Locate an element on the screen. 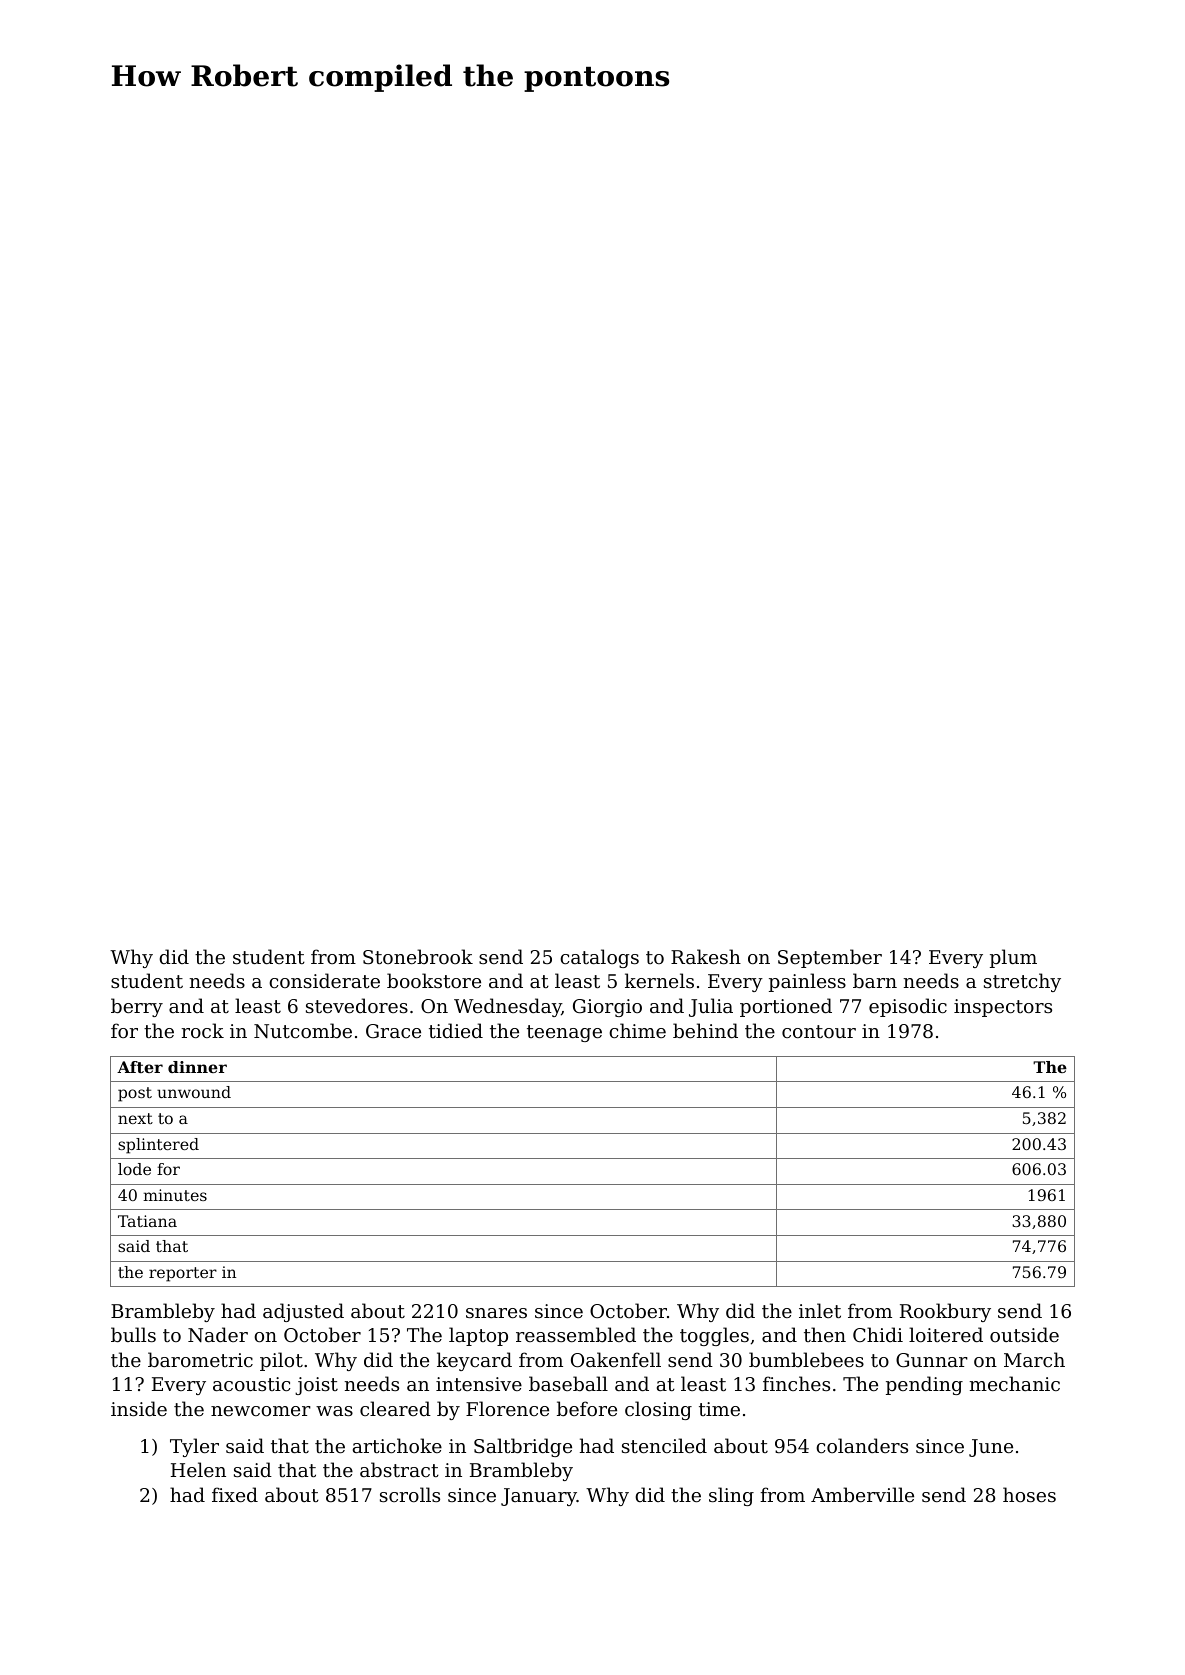 This screenshot has width=1185, height=1675. fixed is located at coordinates (235, 1494).
